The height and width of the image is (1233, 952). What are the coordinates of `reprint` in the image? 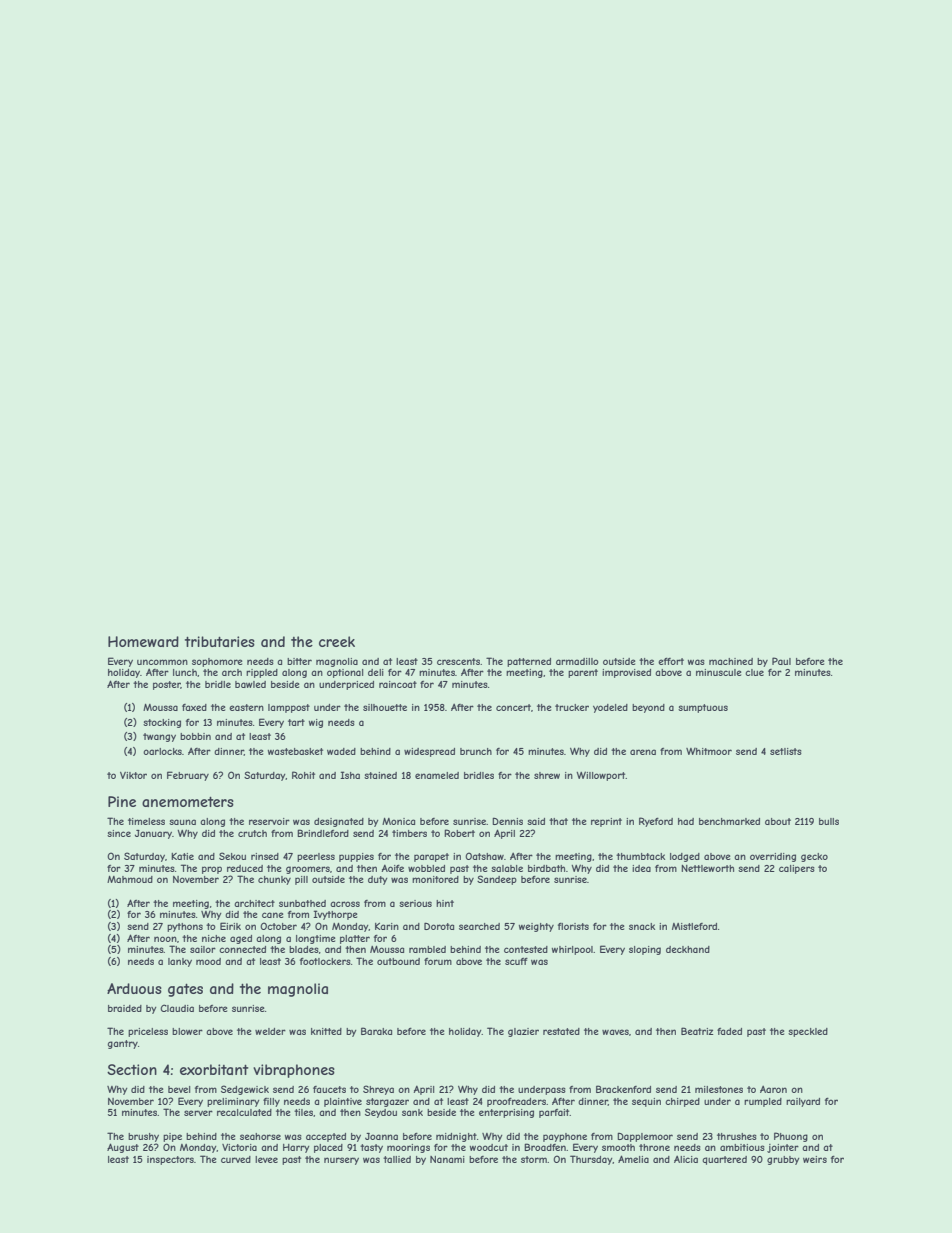 It's located at (606, 822).
